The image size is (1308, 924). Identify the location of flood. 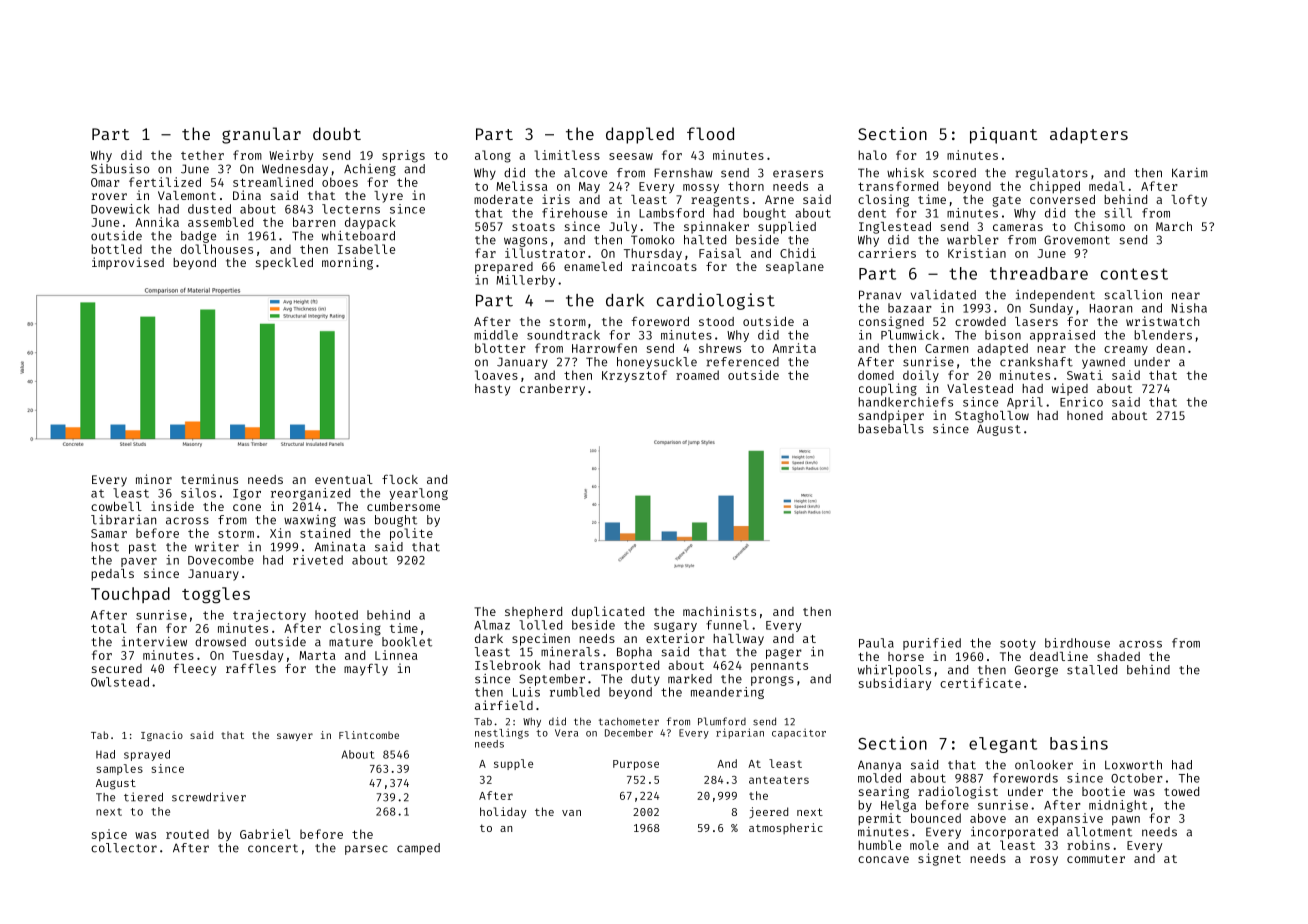
(710, 133).
